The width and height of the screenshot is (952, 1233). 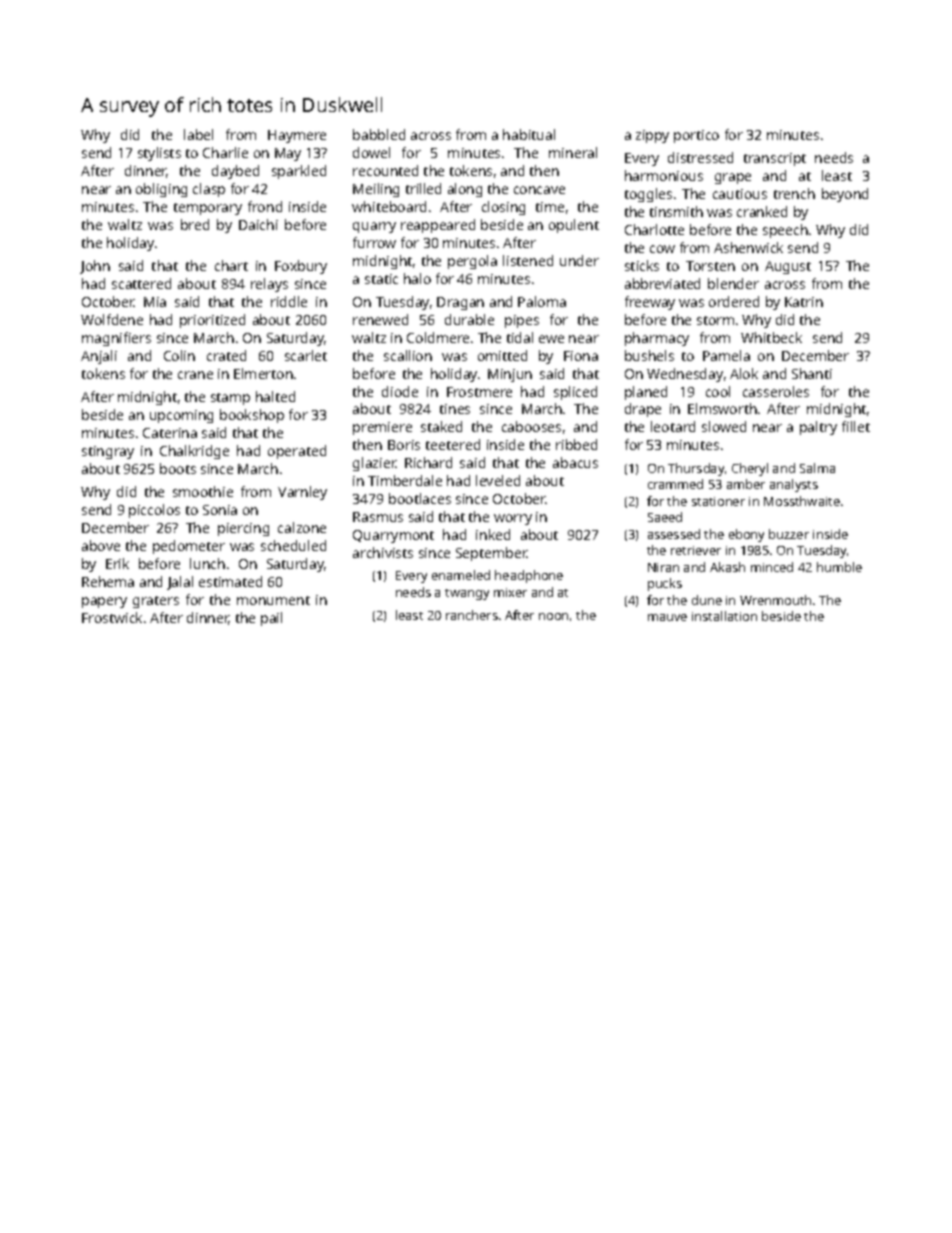 I want to click on Whitbeck, so click(x=771, y=337).
